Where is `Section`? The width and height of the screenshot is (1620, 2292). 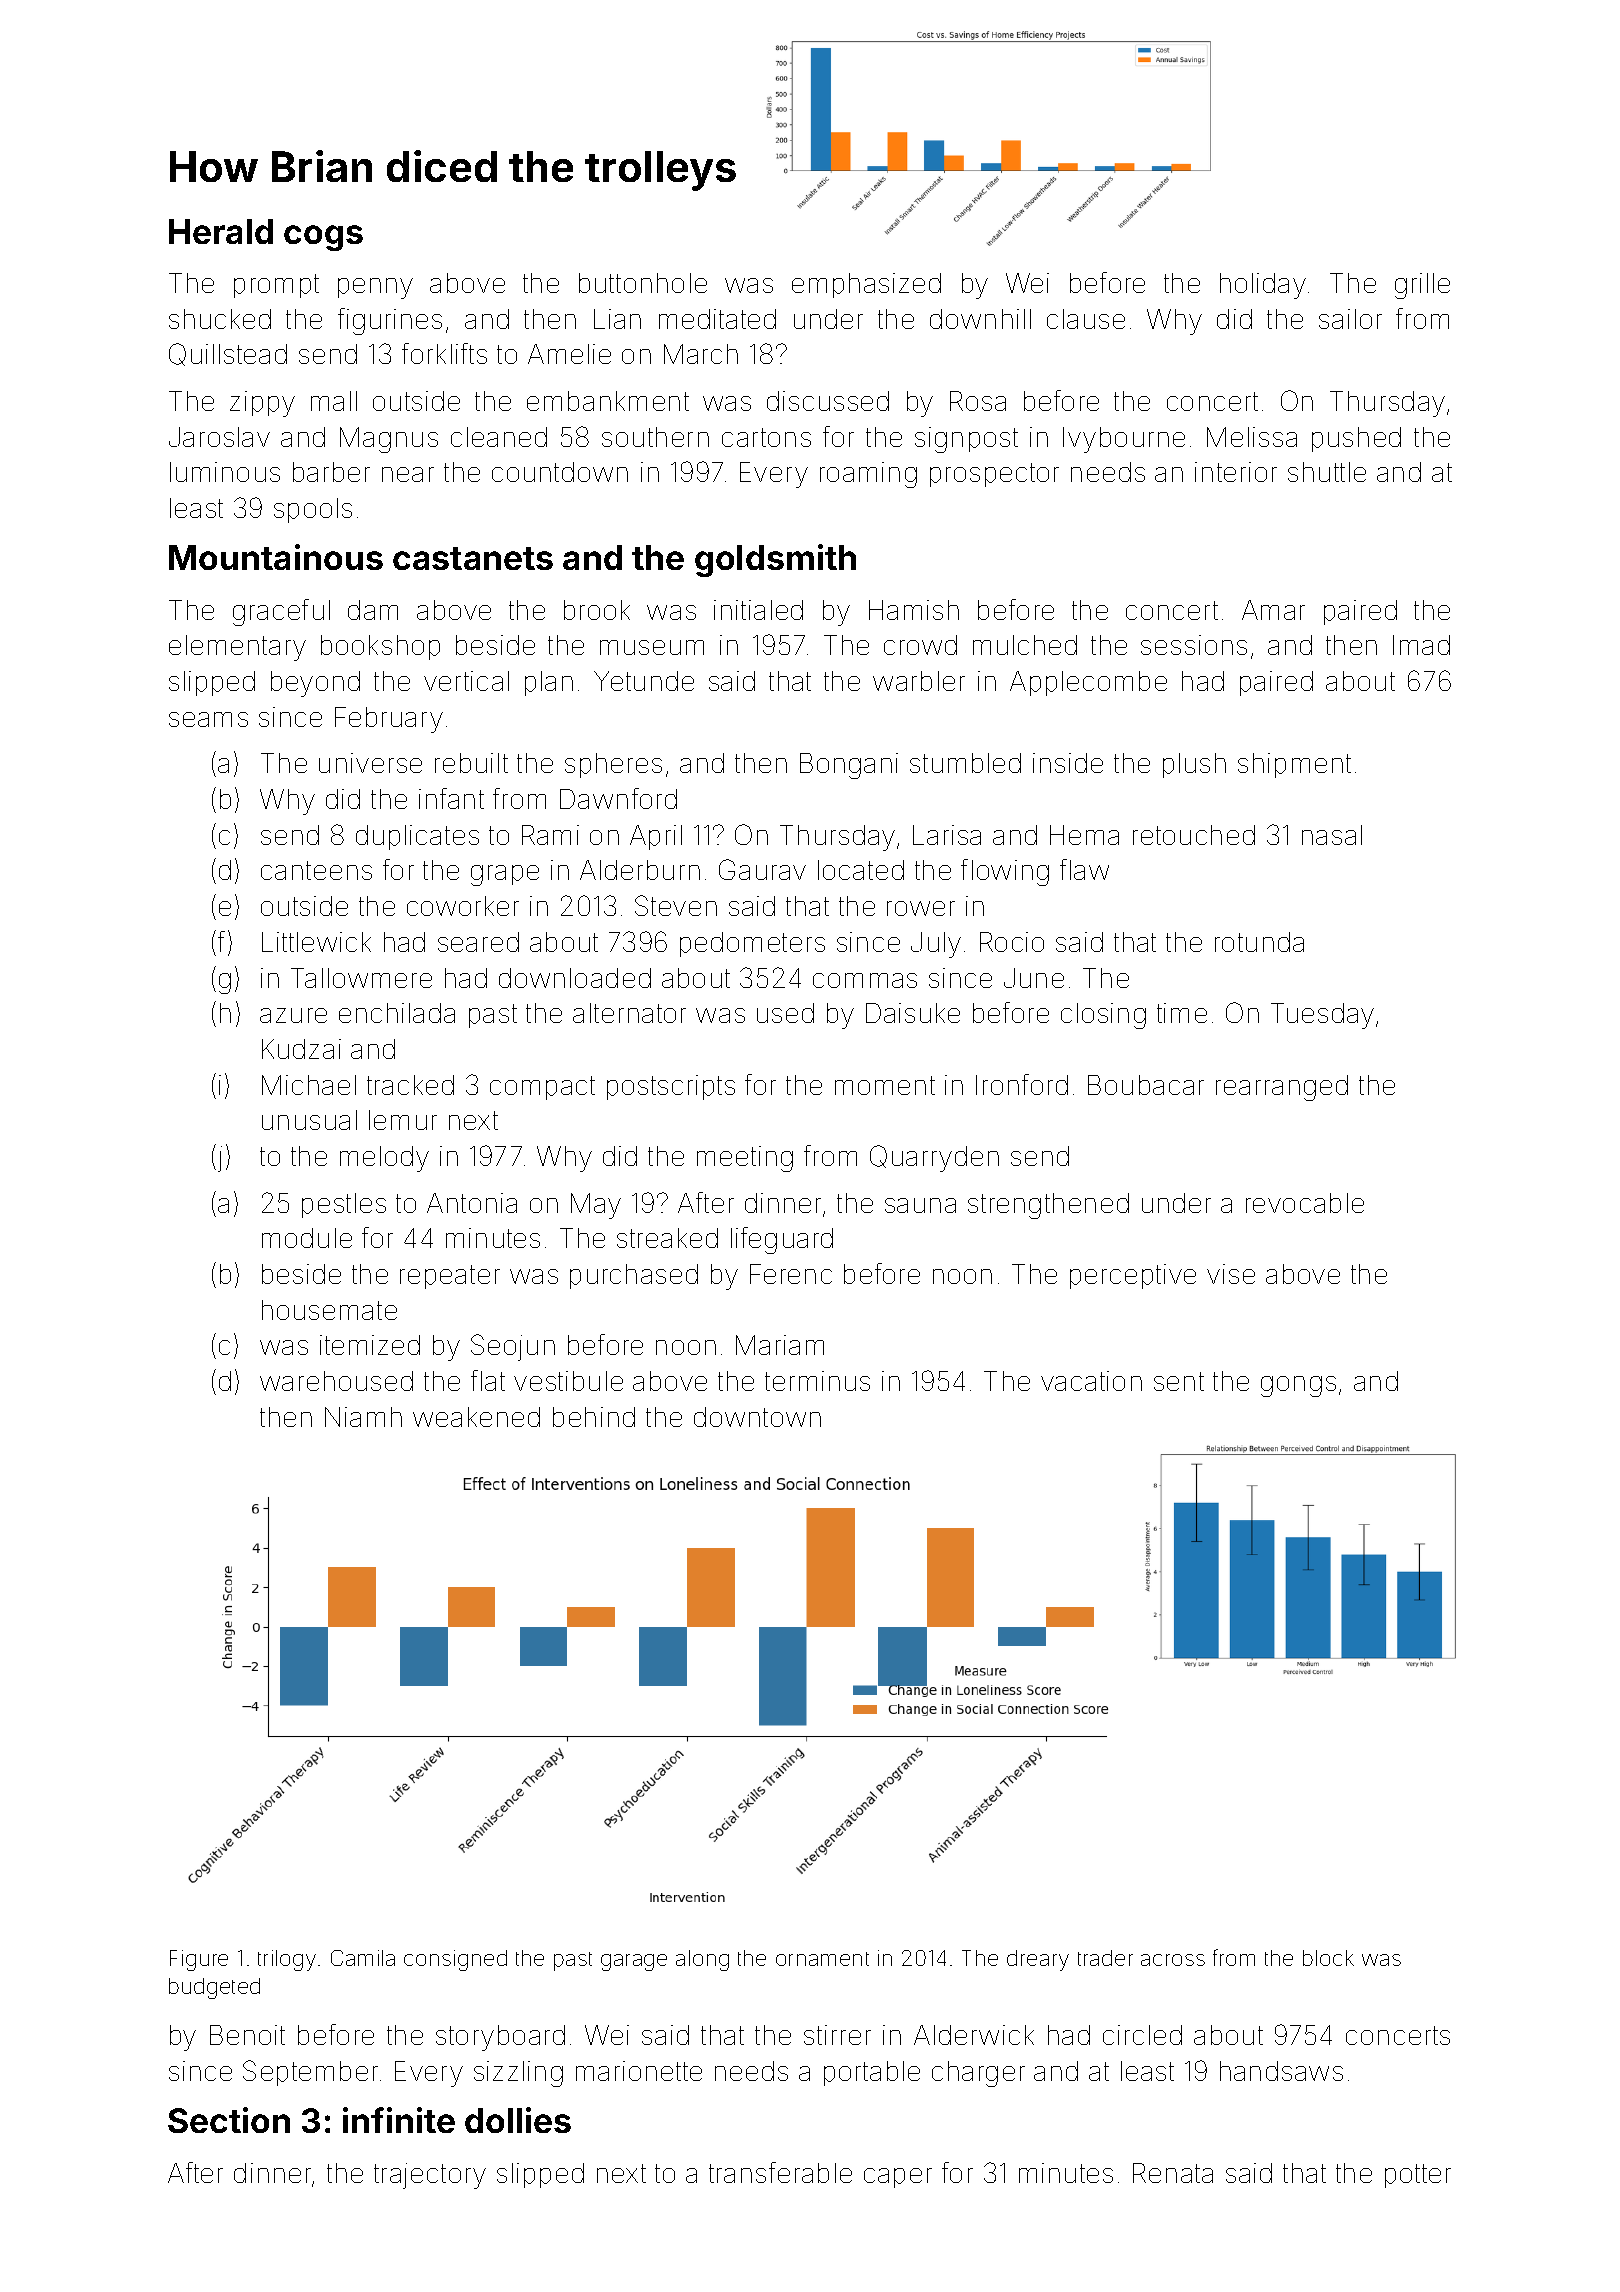
Section is located at coordinates (229, 2120).
